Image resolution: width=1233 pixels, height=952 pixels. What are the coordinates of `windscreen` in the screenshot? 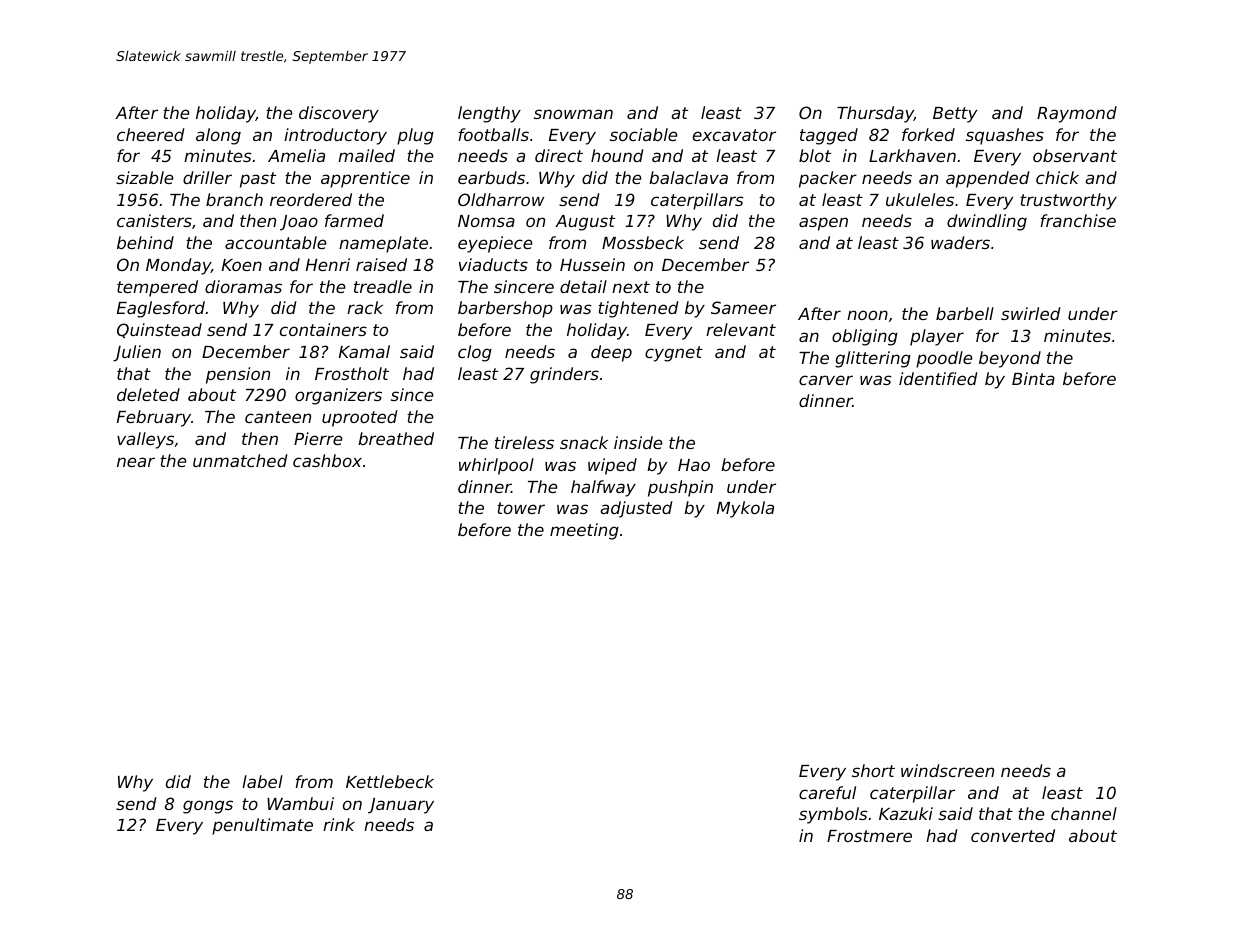 It's located at (947, 770).
